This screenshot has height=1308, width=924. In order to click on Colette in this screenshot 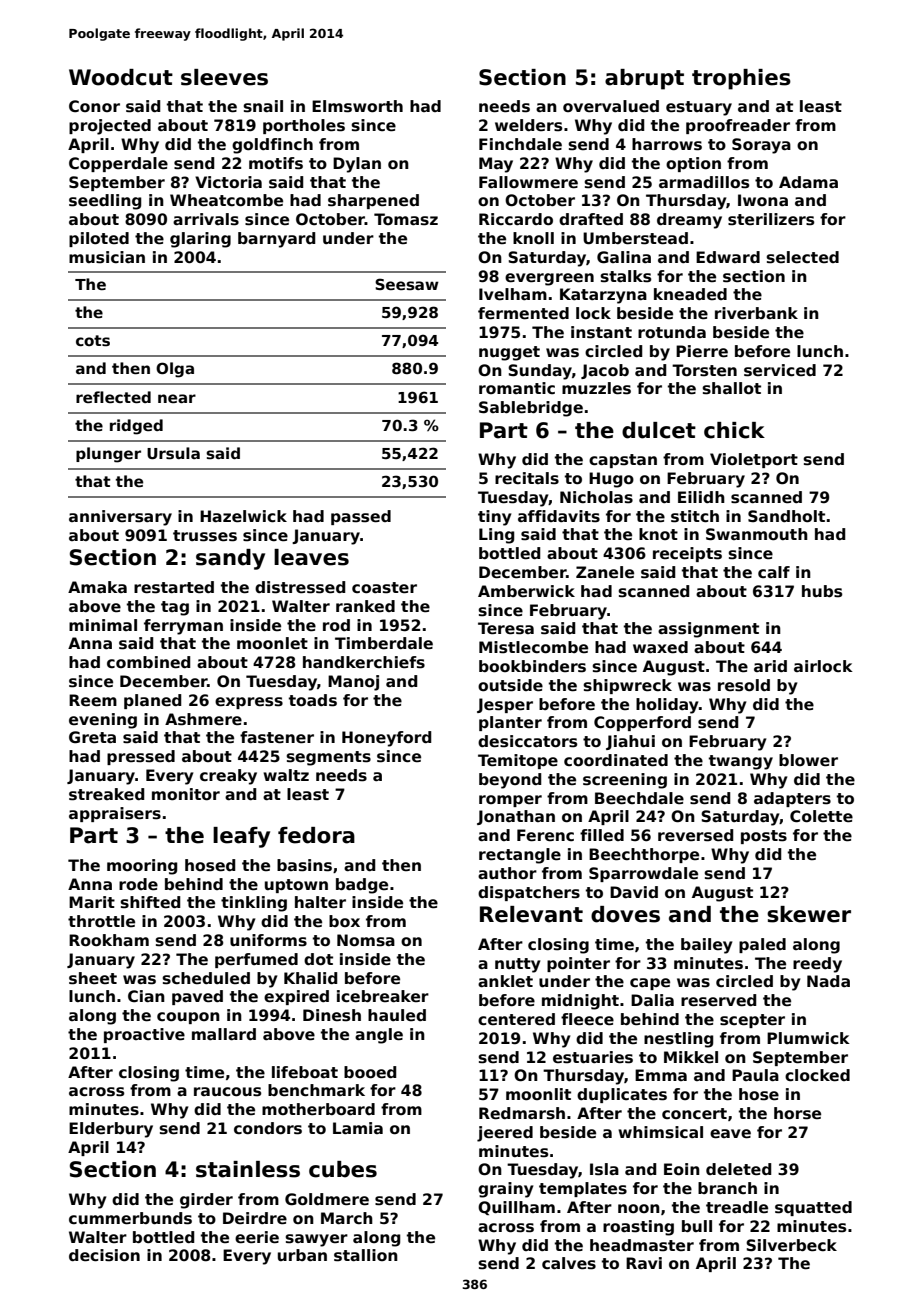, I will do `click(821, 816)`.
